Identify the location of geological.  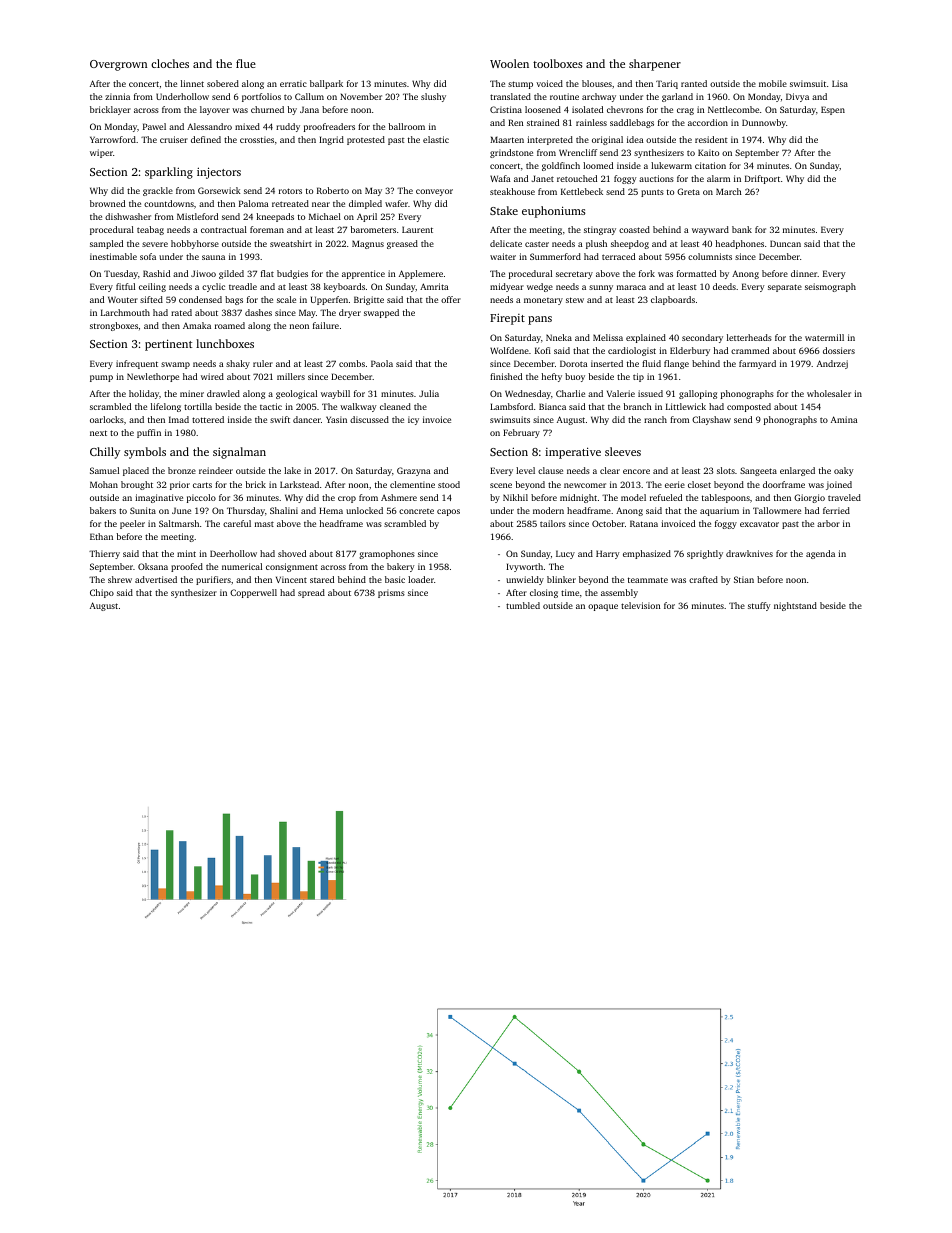
(296, 394).
